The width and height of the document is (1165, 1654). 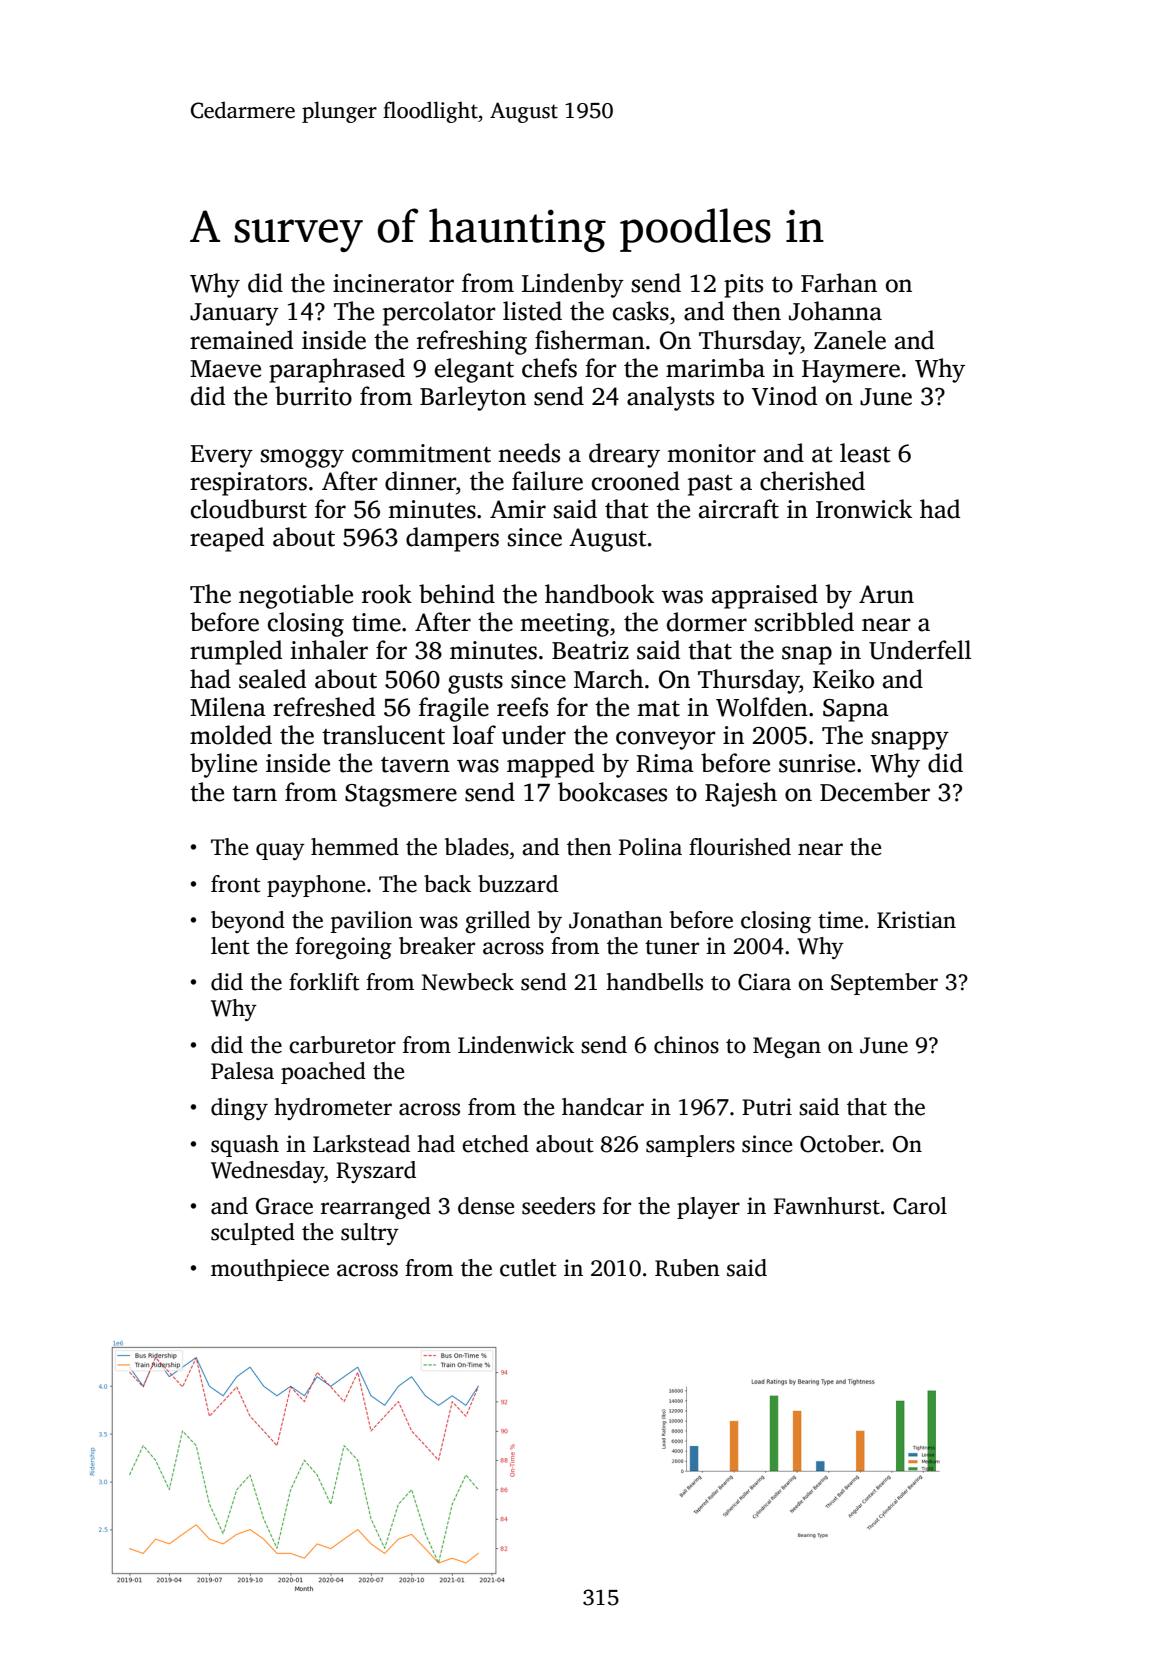 I want to click on Beatriz, so click(x=590, y=650).
